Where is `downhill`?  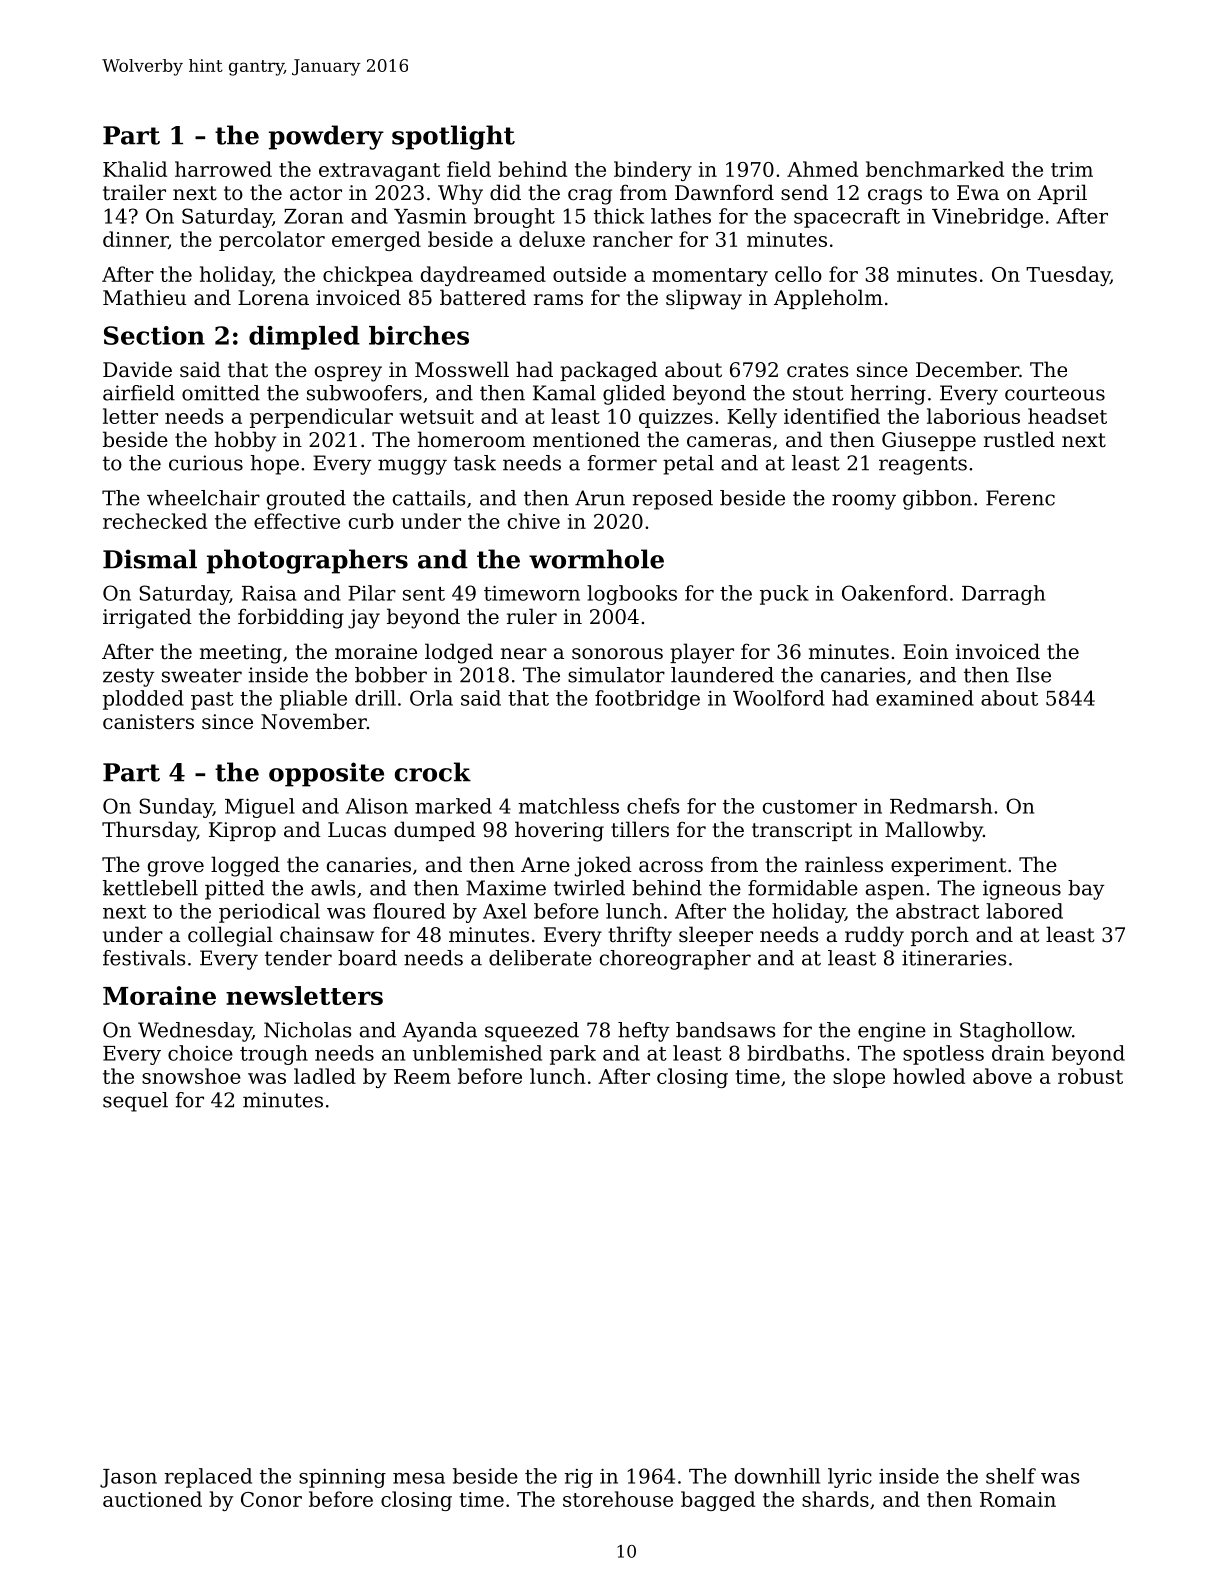
downhill is located at coordinates (777, 1476).
